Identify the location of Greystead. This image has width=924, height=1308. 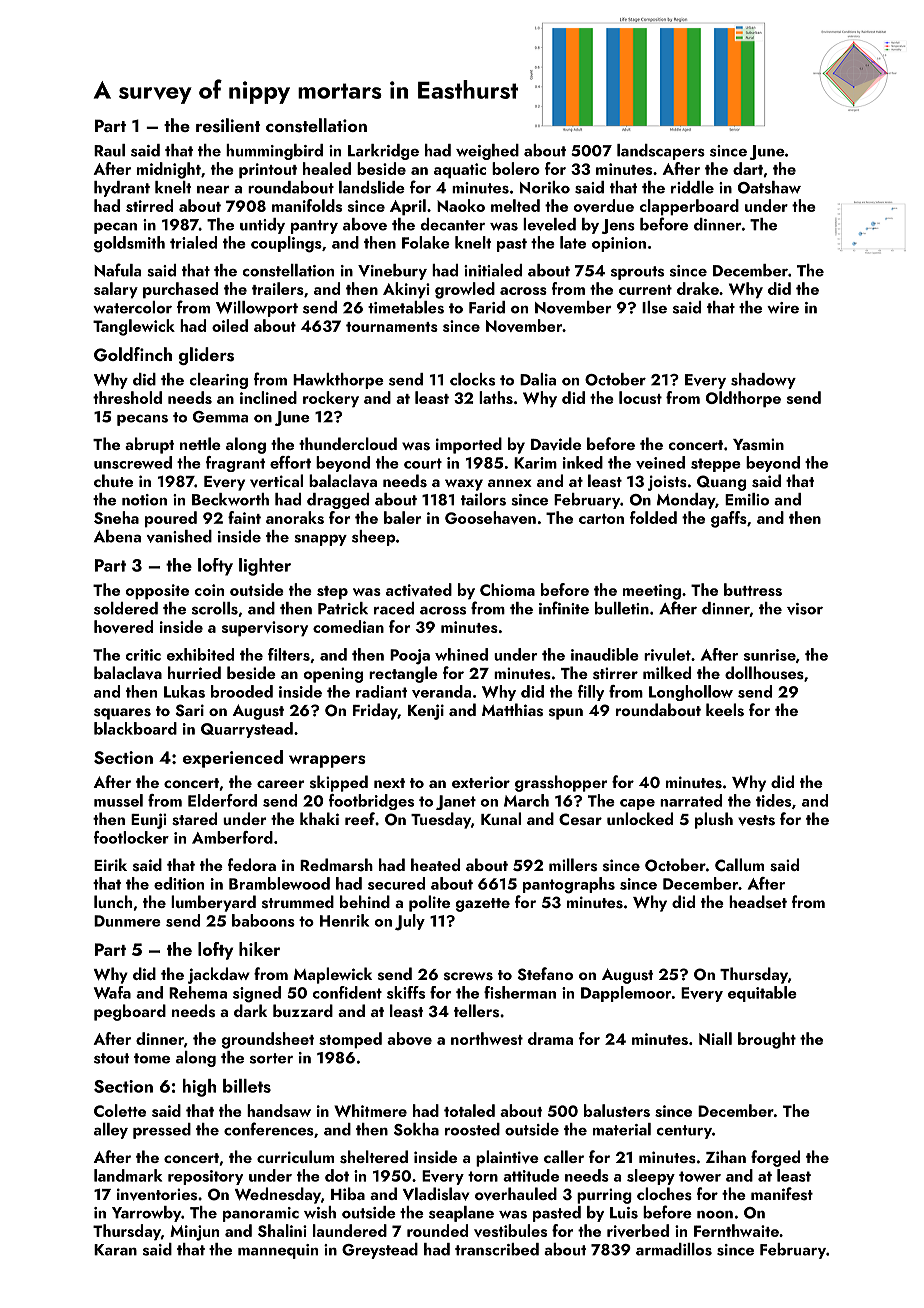
(380, 1251).
